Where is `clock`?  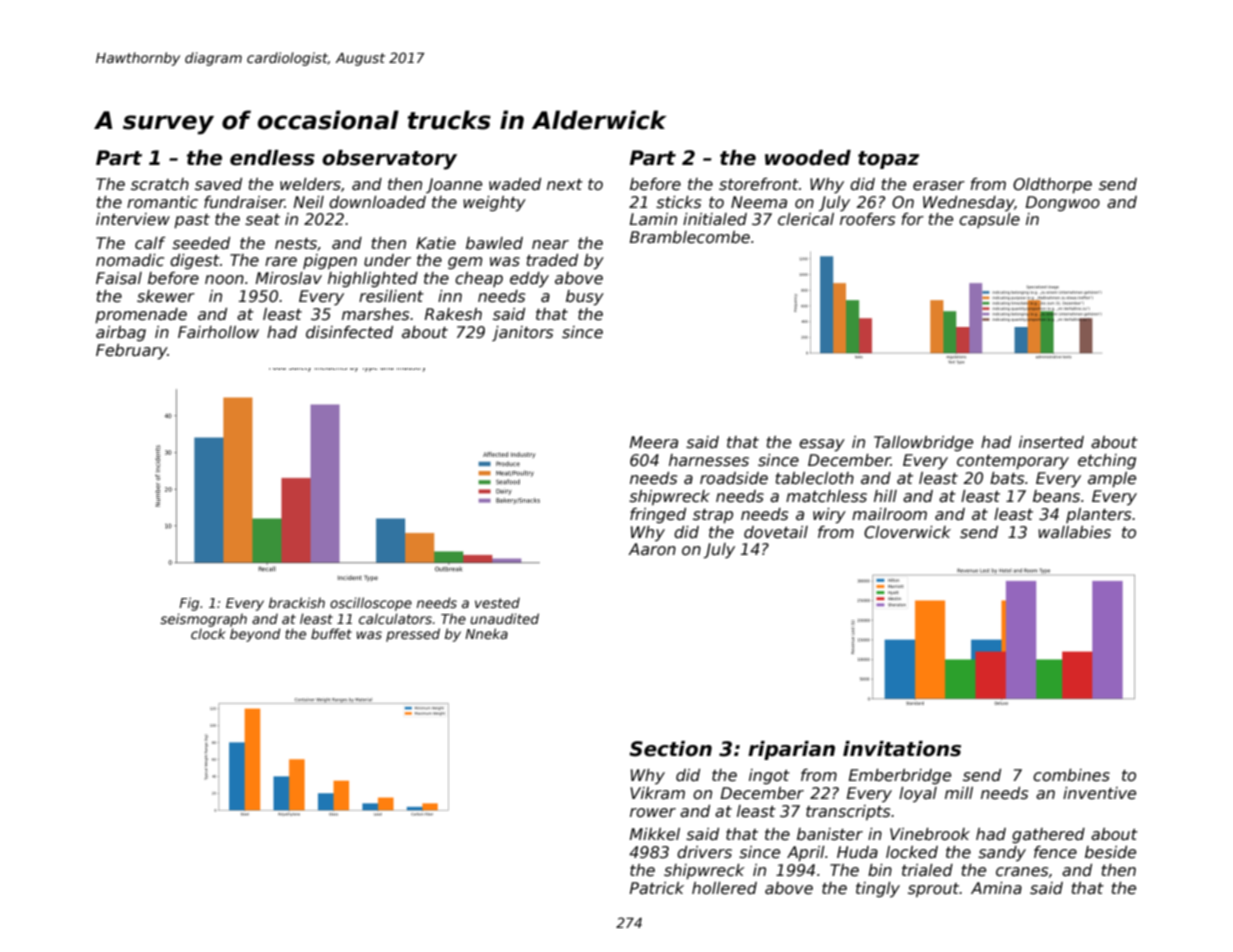 clock is located at coordinates (208, 633).
